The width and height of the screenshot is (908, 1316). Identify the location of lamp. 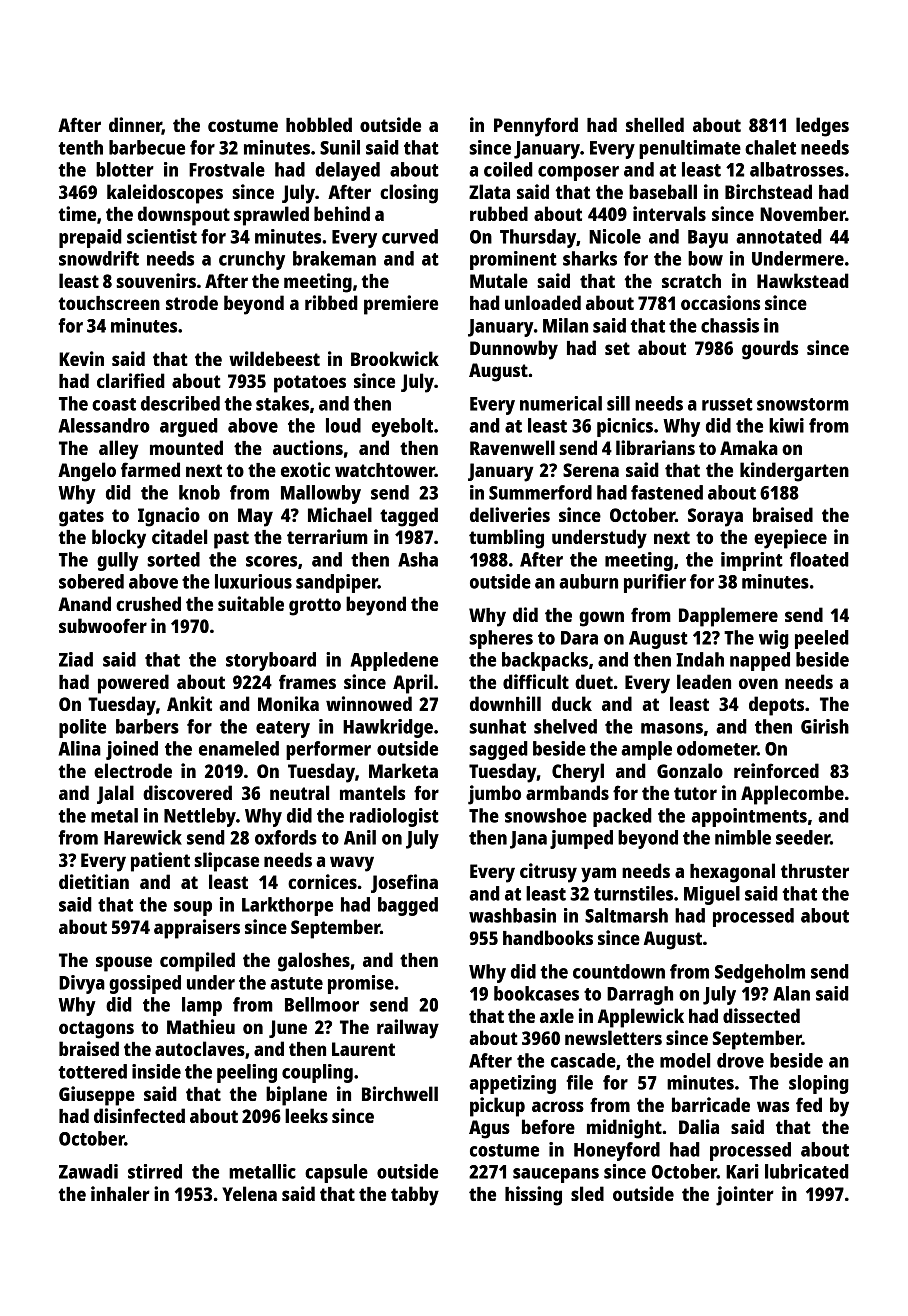
(202, 1006).
